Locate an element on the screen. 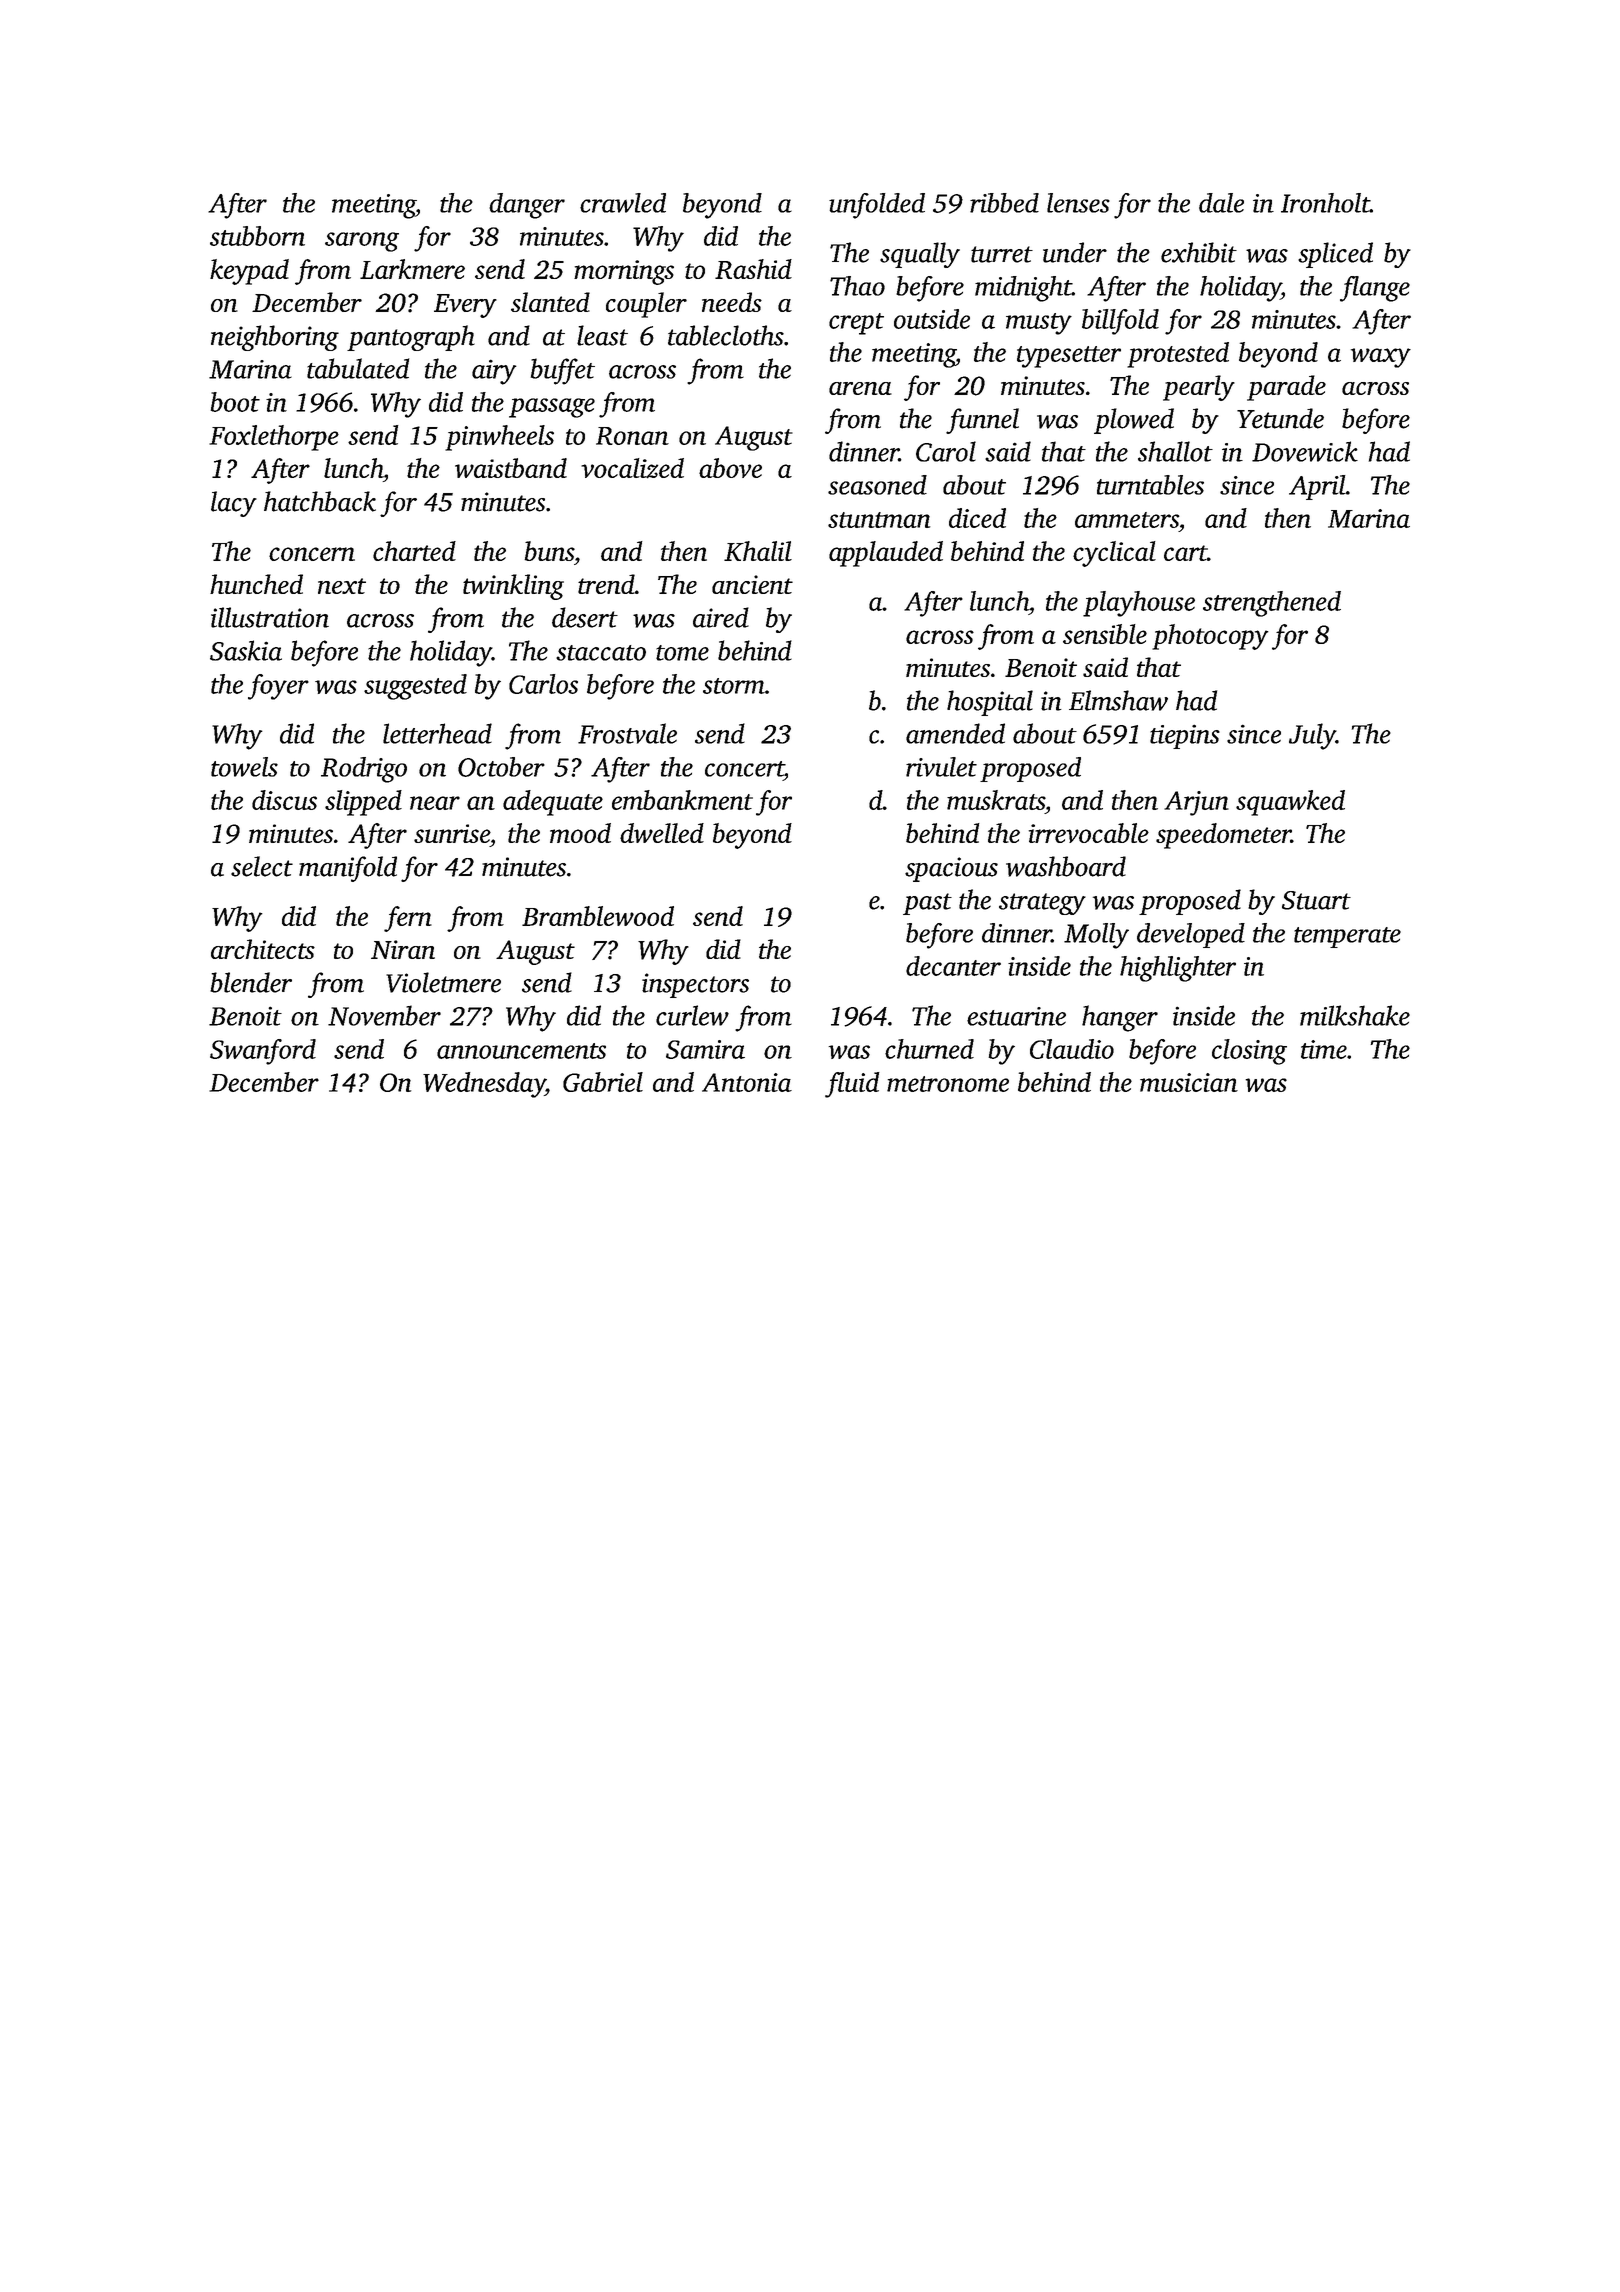 This screenshot has width=1620, height=2292. danger is located at coordinates (527, 206).
